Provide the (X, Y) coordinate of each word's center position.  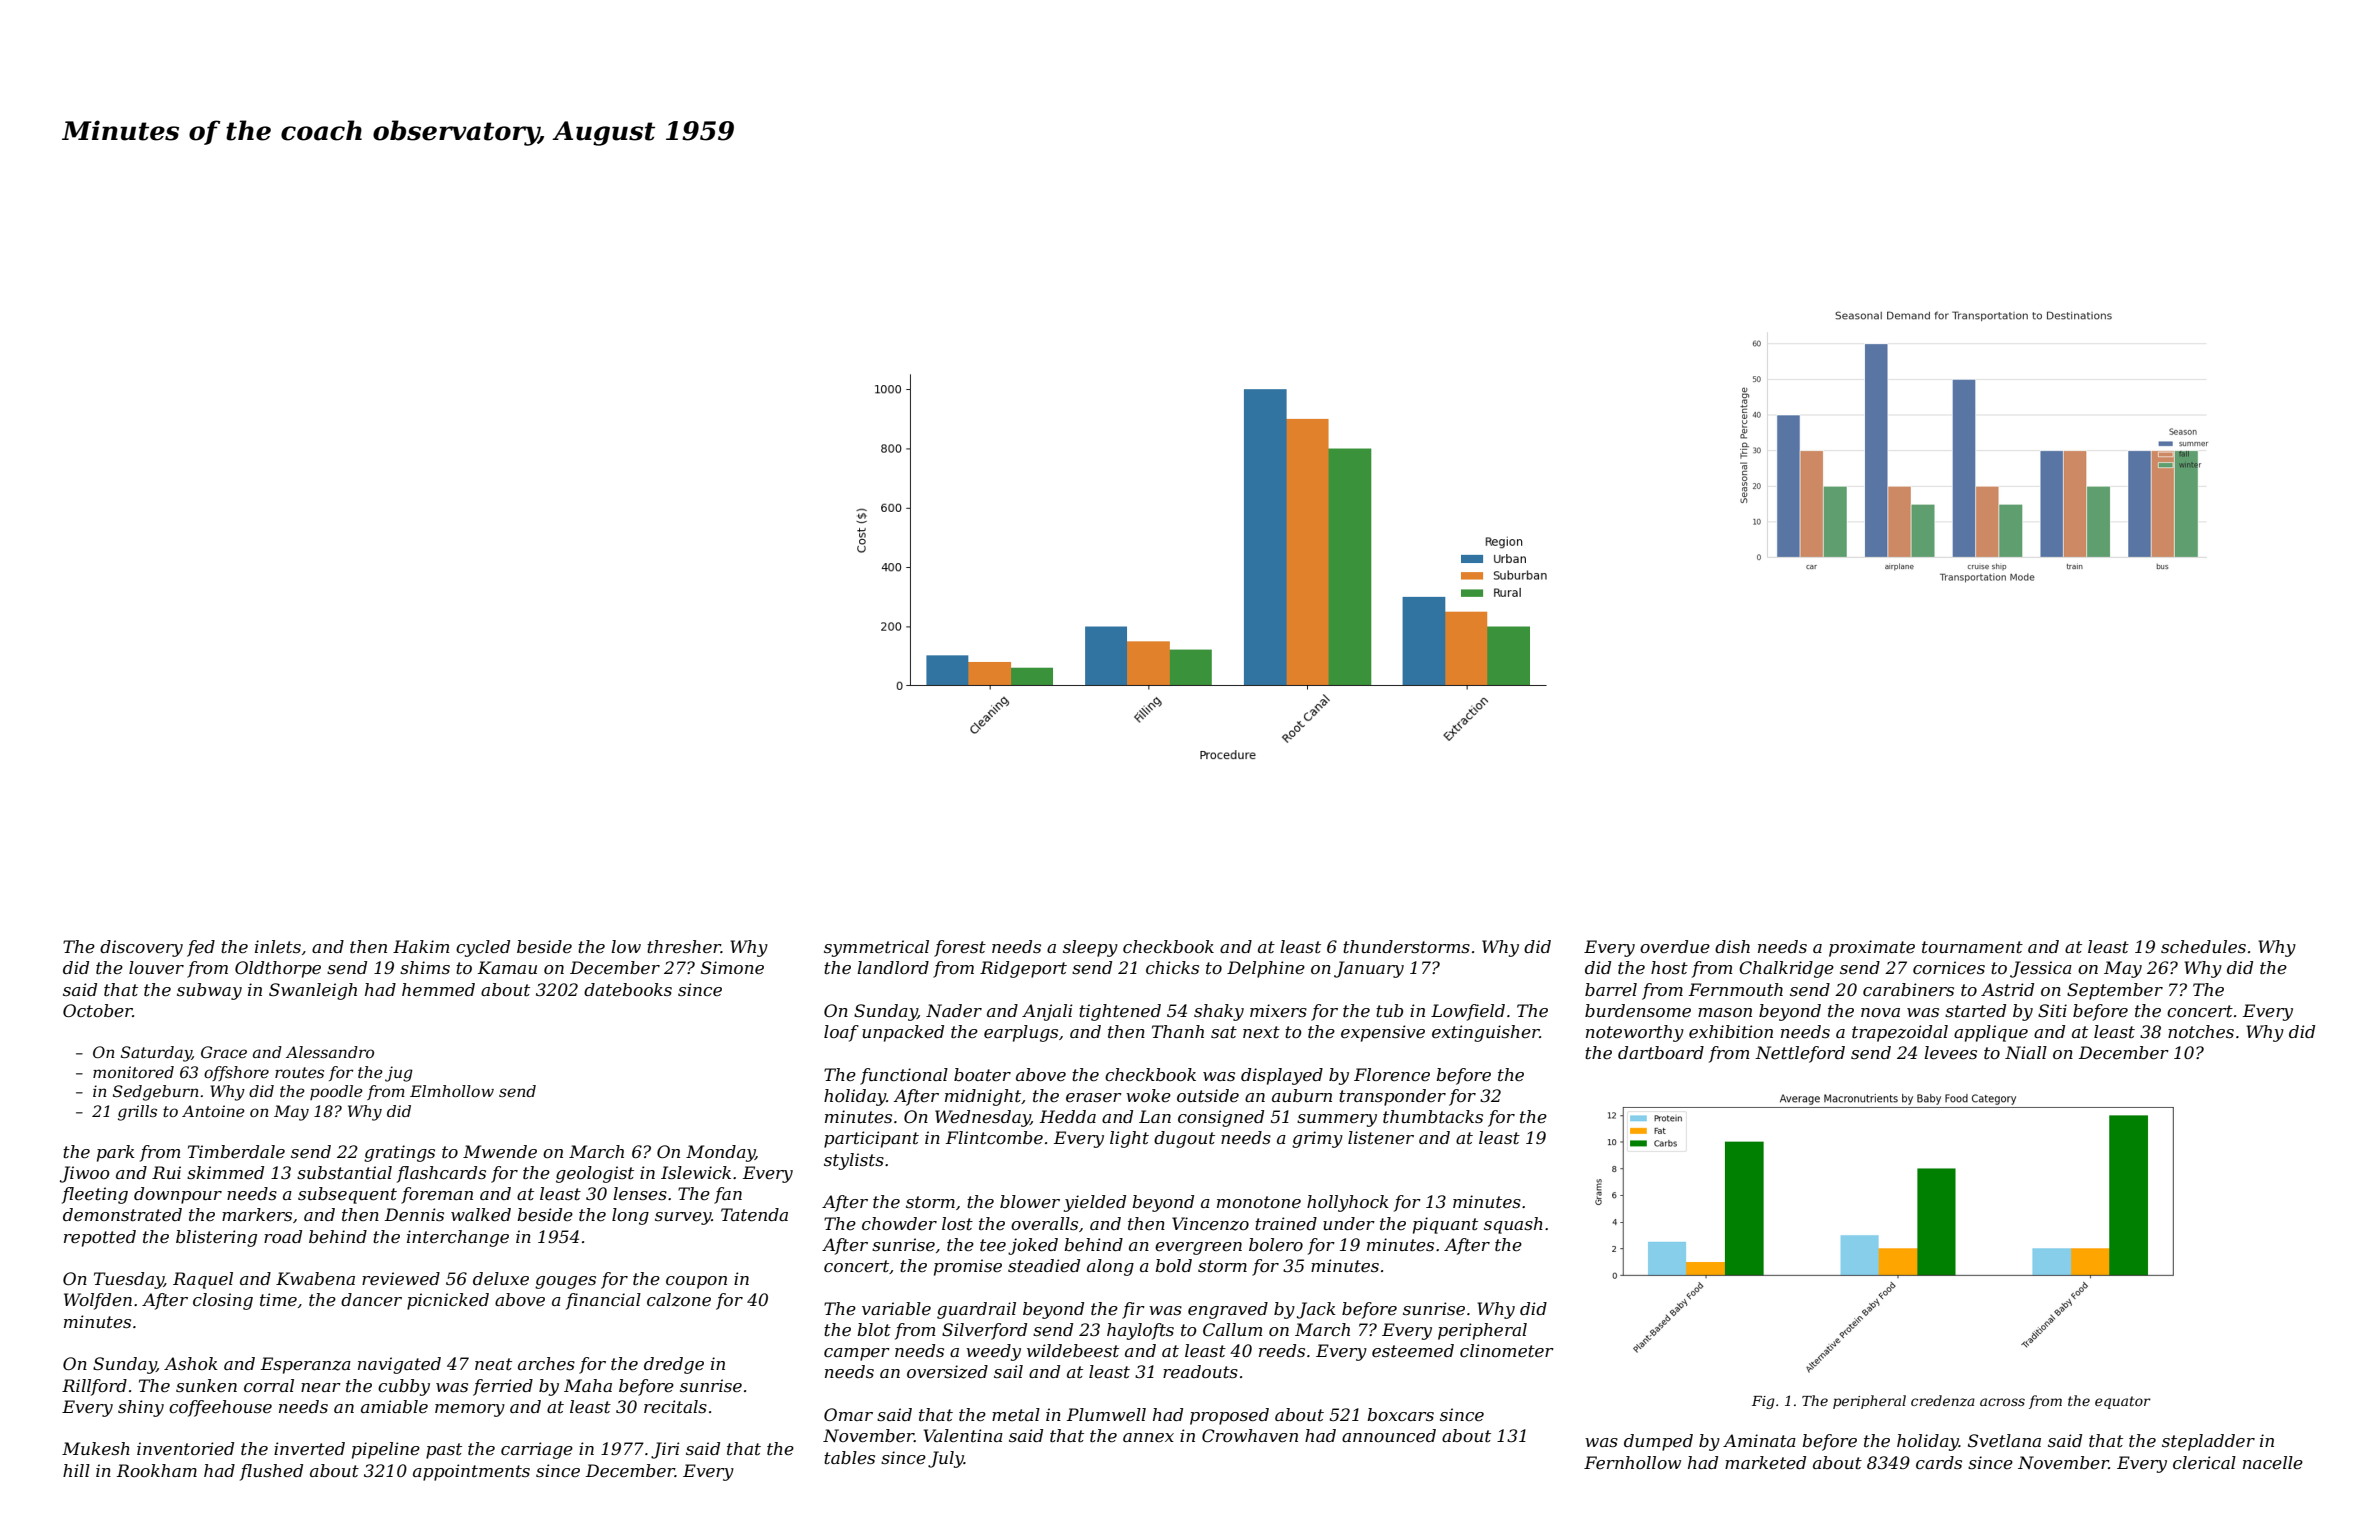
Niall (2026, 1052)
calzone (679, 1300)
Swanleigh (313, 991)
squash (1513, 1225)
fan (728, 1195)
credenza (1943, 1401)
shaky (1219, 1012)
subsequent (347, 1195)
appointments (471, 1472)
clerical (2204, 1462)
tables (849, 1457)
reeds (1282, 1350)
